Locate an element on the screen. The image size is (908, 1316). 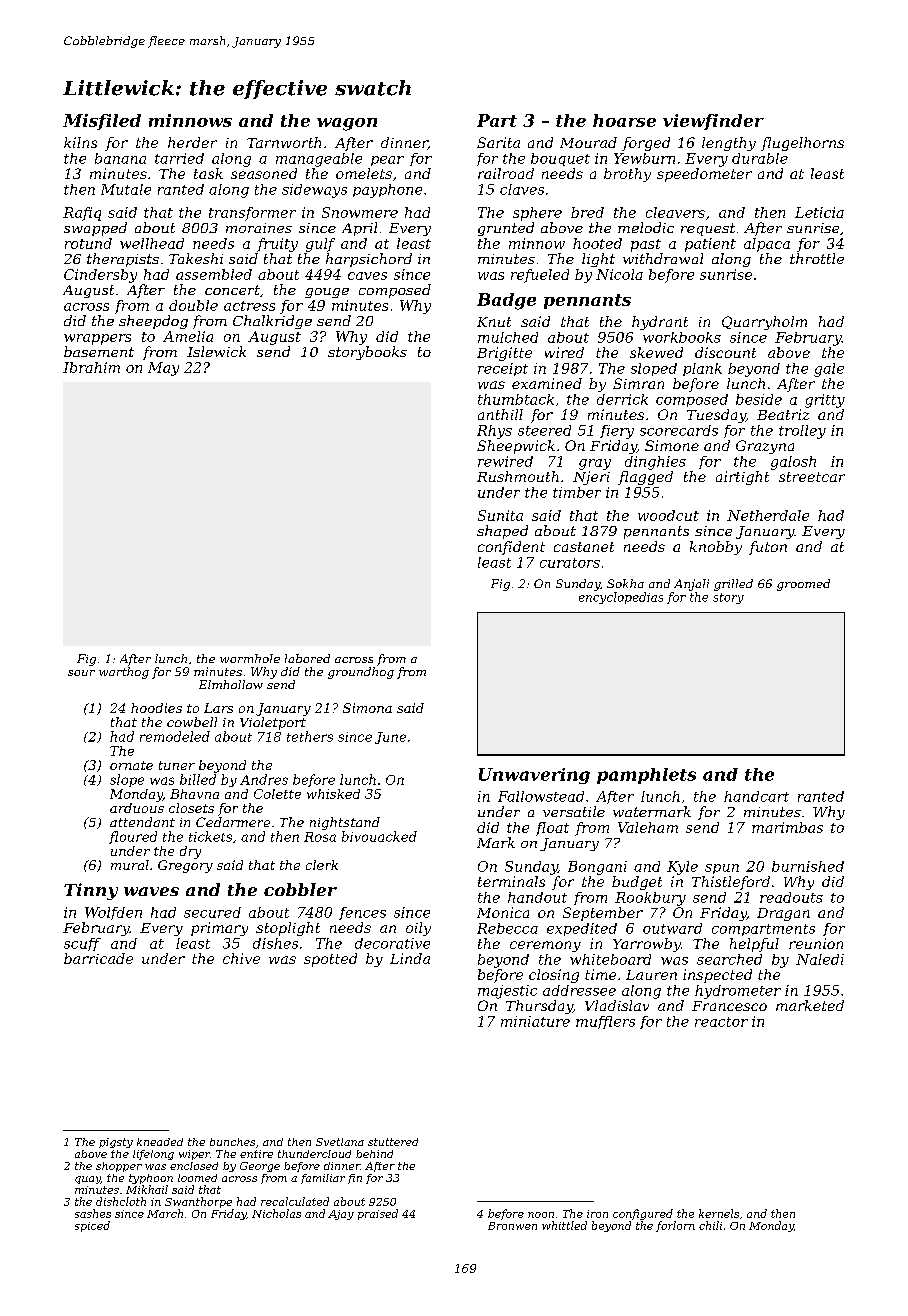
groundhog is located at coordinates (361, 673).
